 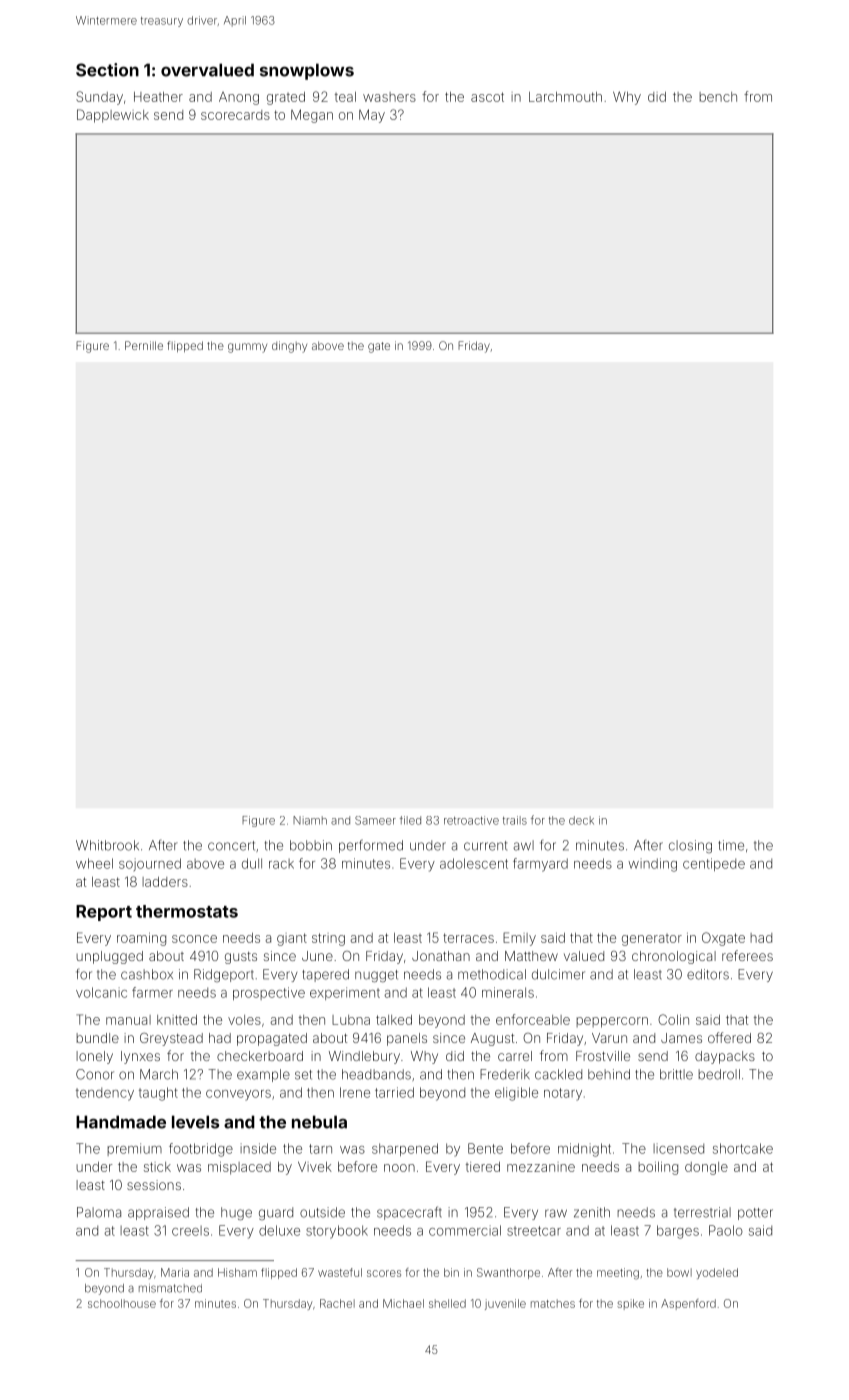 What do you see at coordinates (410, 820) in the page?
I see `filed` at bounding box center [410, 820].
